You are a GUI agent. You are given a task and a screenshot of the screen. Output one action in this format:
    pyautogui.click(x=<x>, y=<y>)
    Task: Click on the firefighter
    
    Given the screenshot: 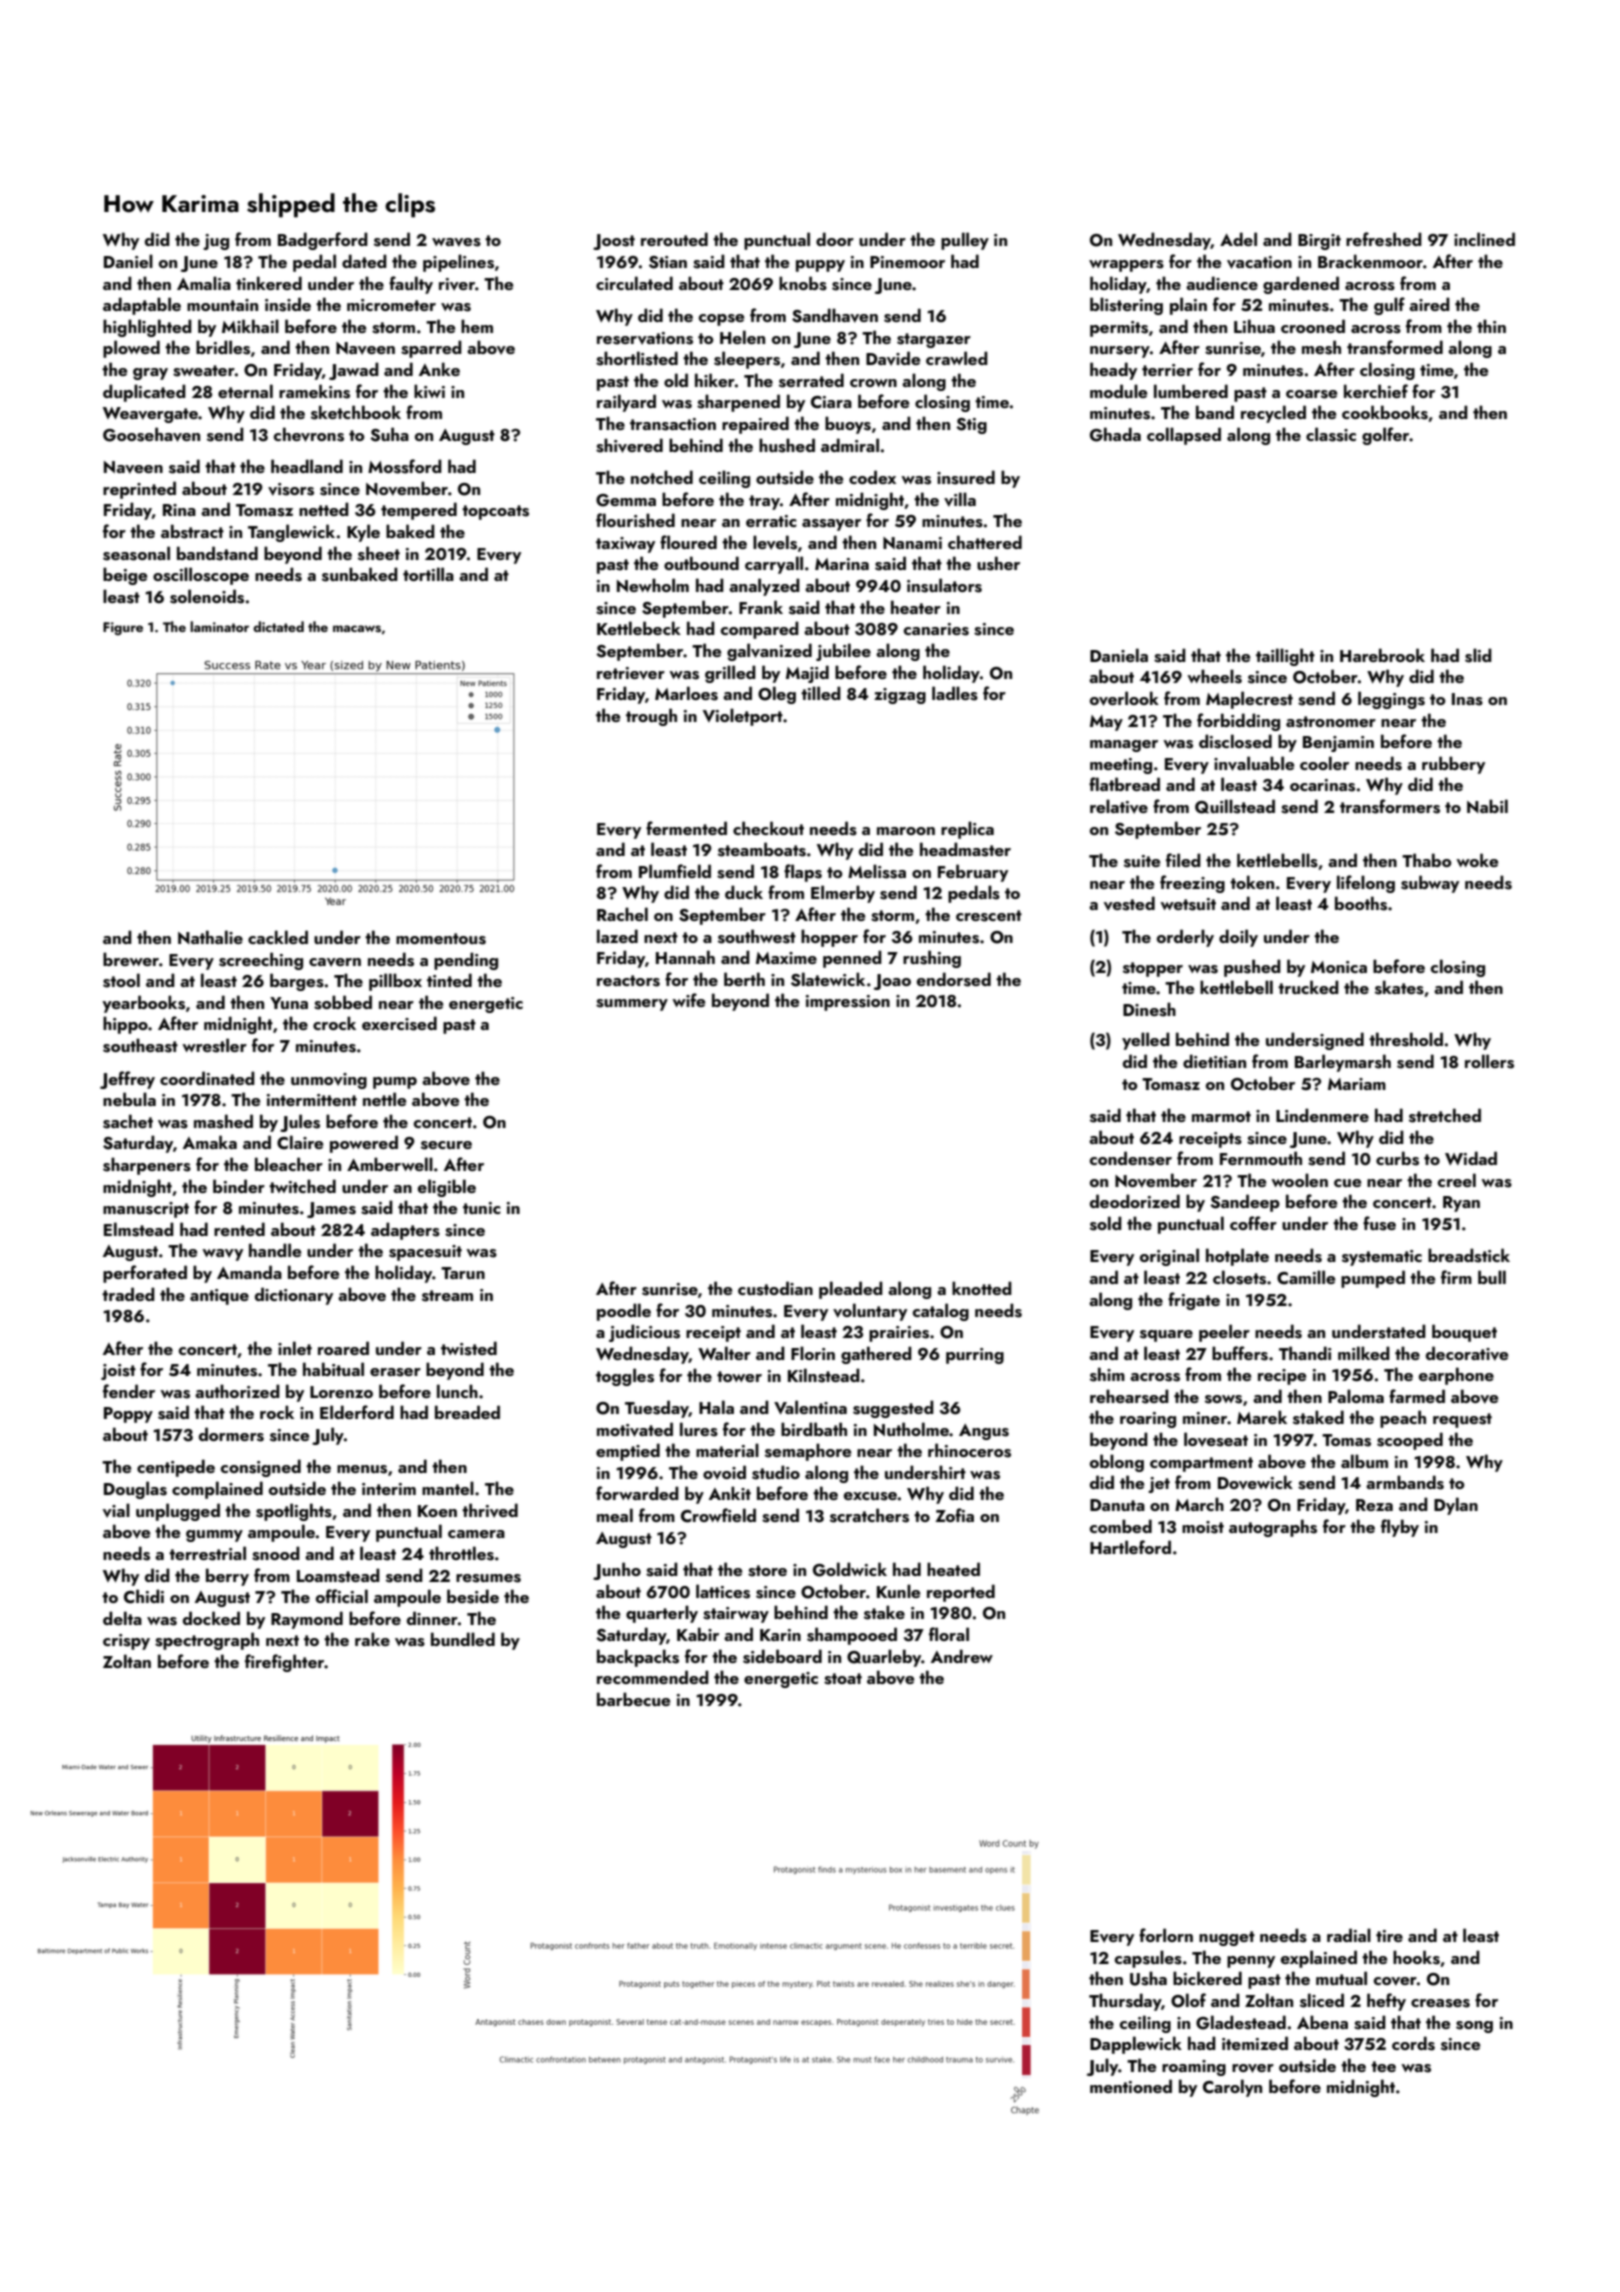 What is the action you would take?
    pyautogui.click(x=284, y=1663)
